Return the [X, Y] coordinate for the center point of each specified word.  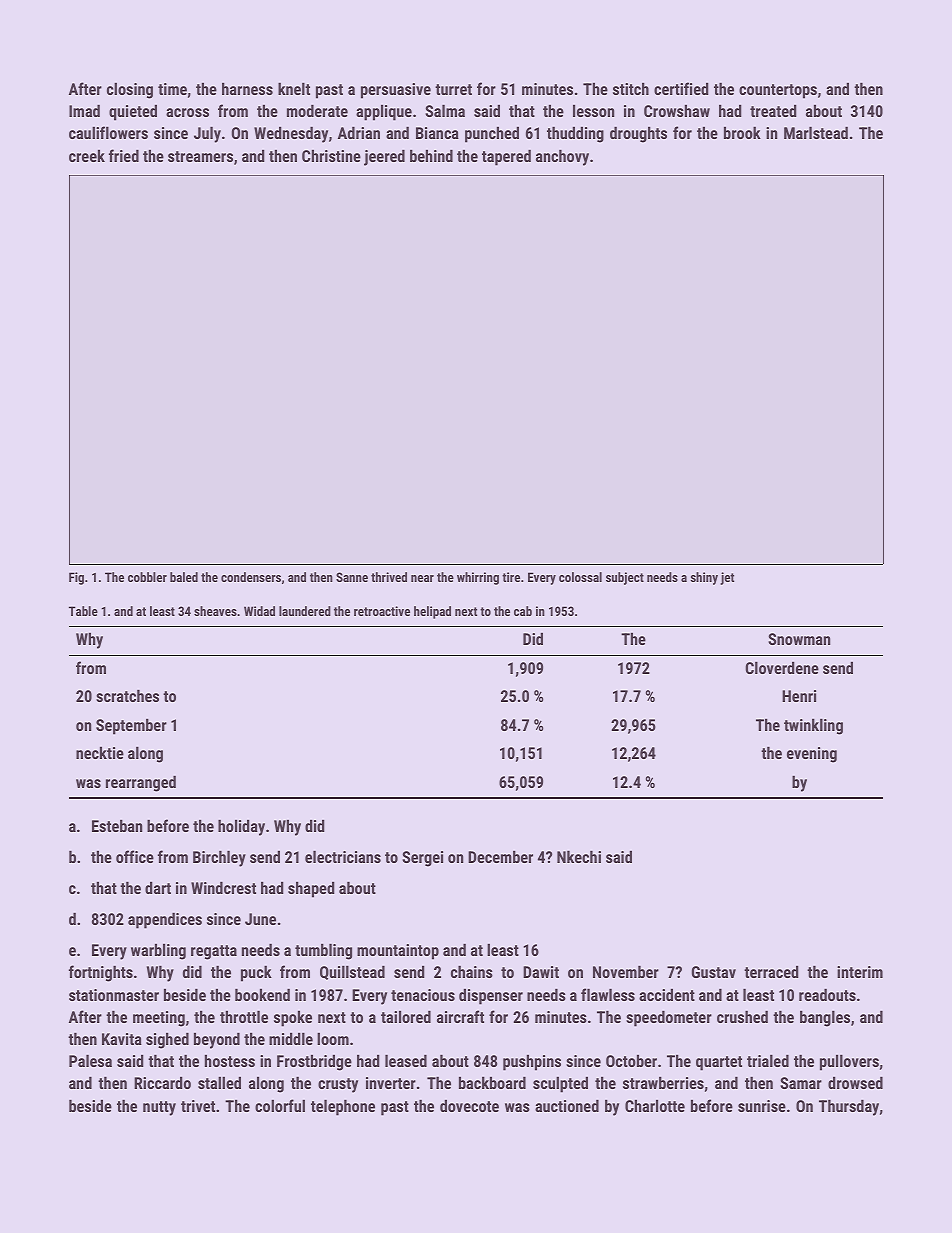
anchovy [562, 157]
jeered [384, 157]
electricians [343, 856]
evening [812, 755]
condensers [251, 577]
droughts [638, 134]
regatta [214, 952]
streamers [200, 156]
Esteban [117, 825]
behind [431, 155]
